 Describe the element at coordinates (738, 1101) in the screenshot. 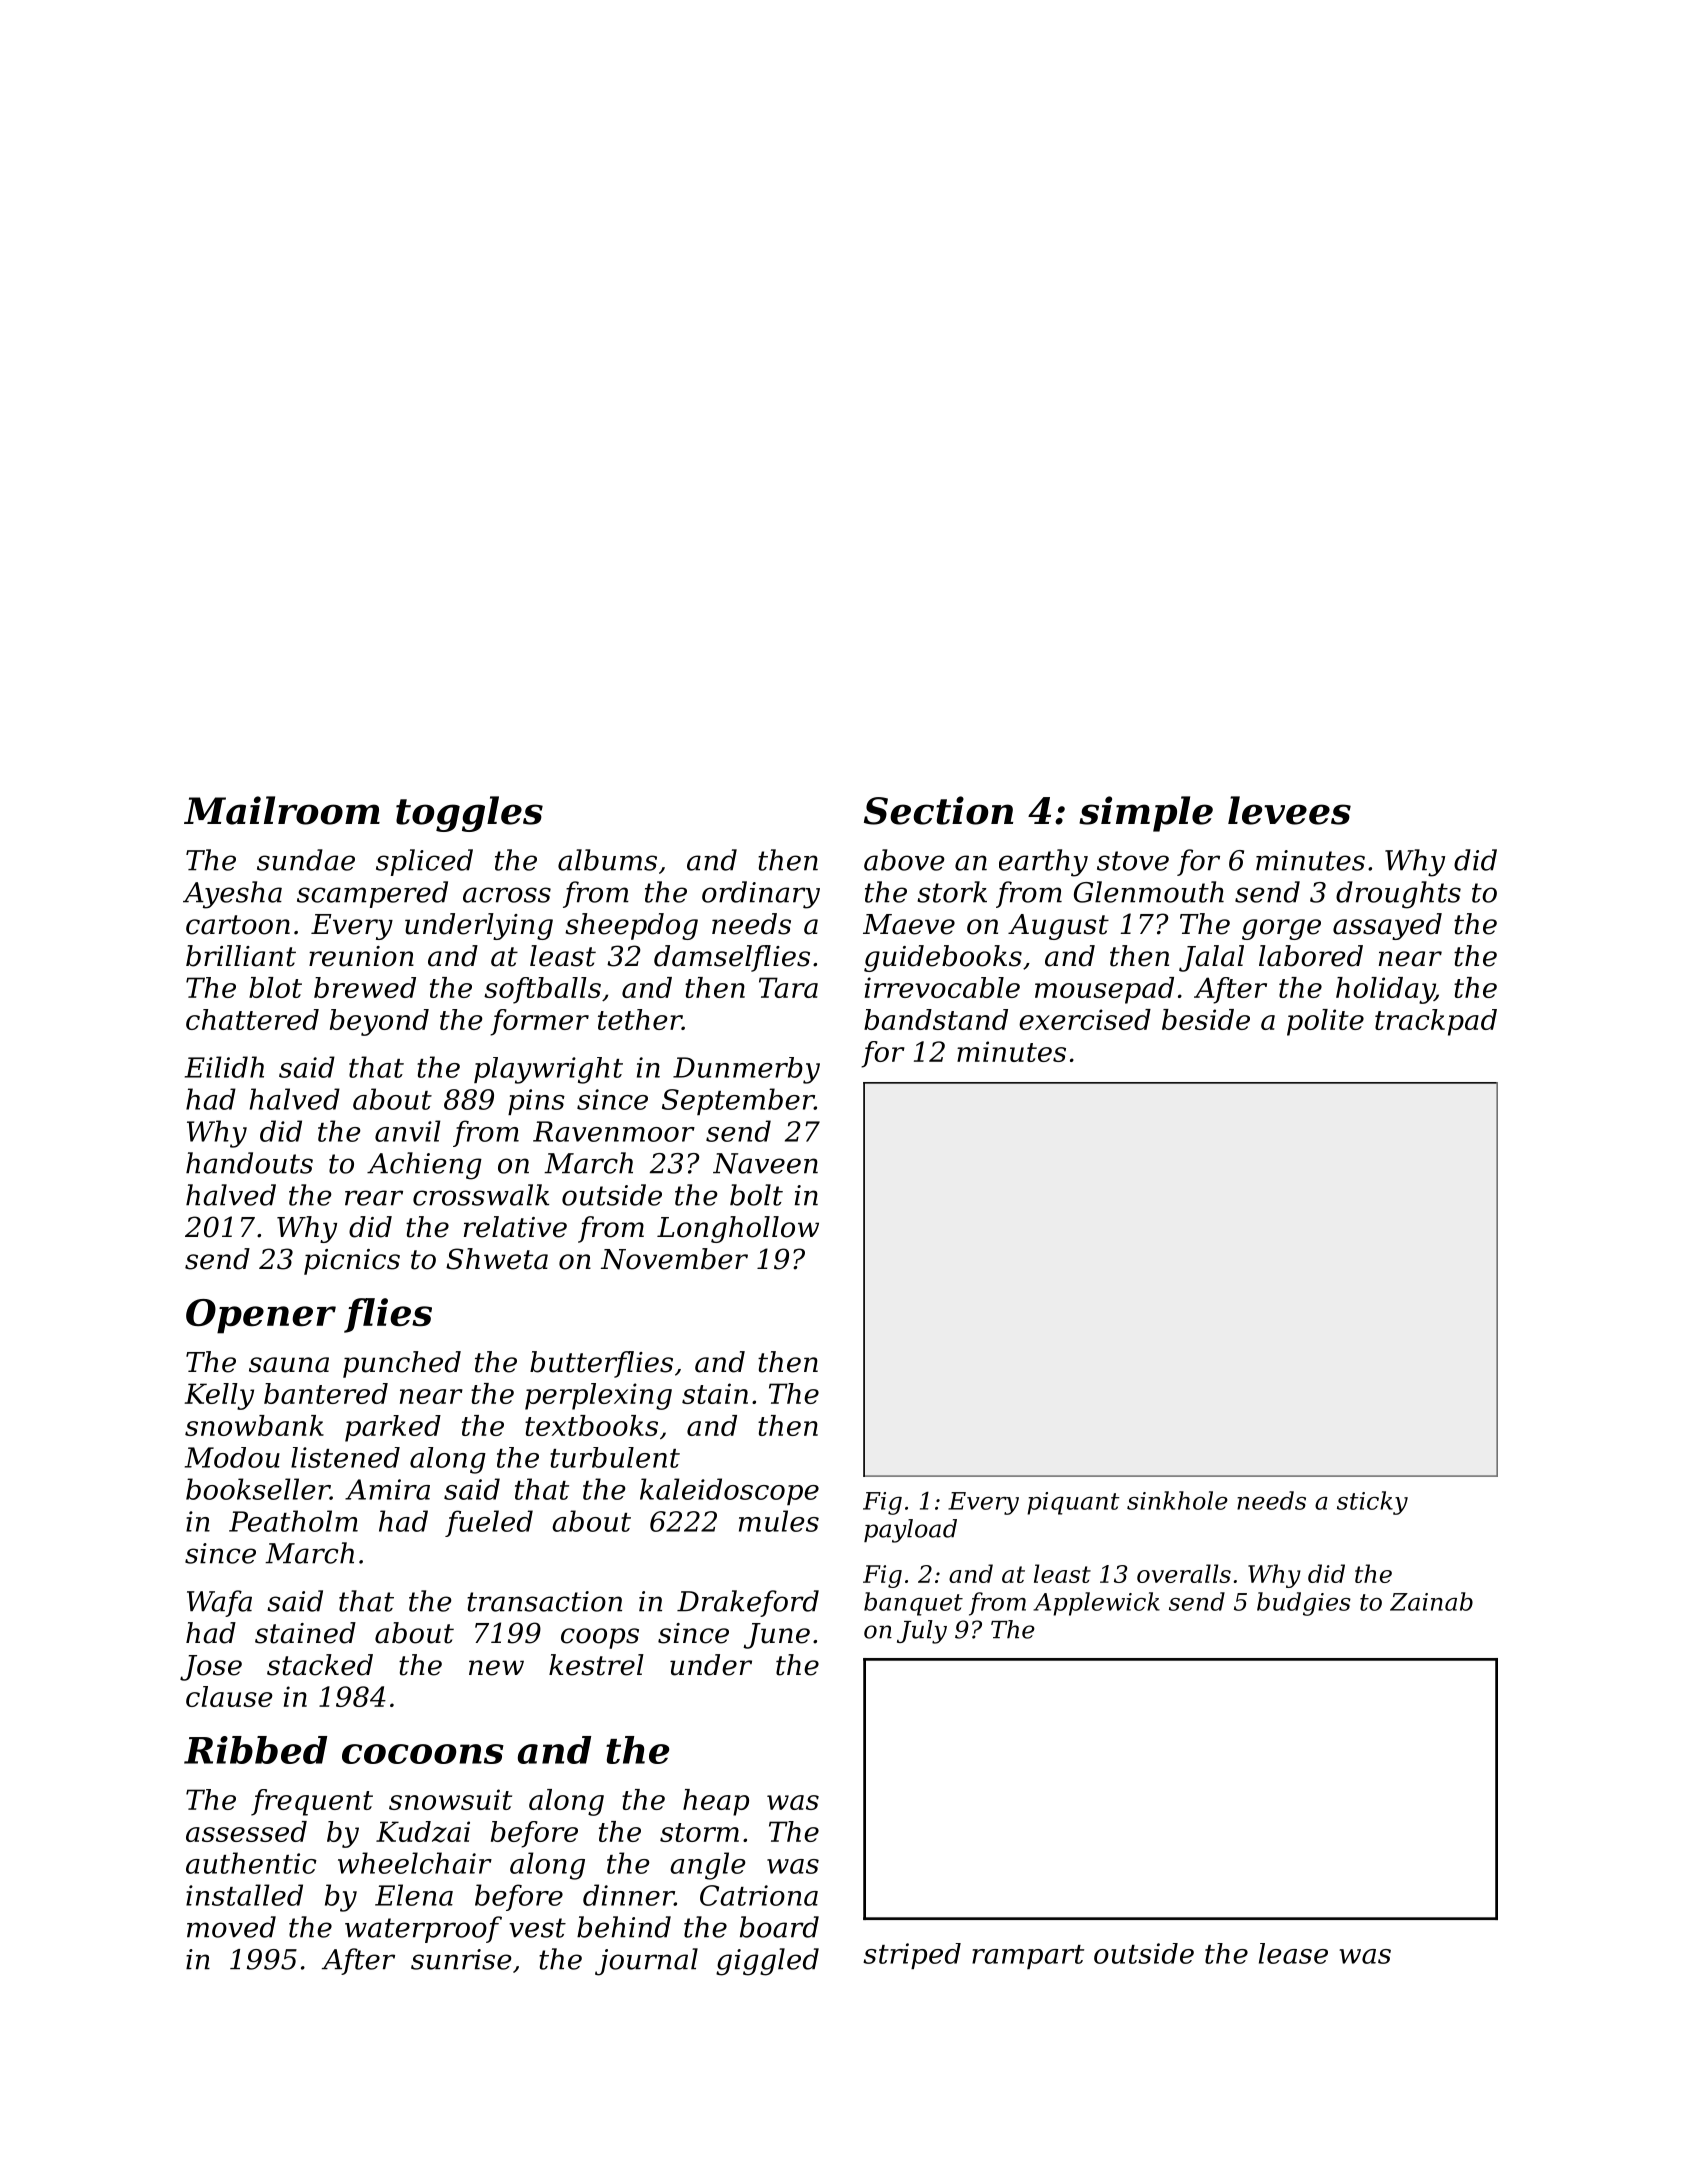

I see `September` at that location.
